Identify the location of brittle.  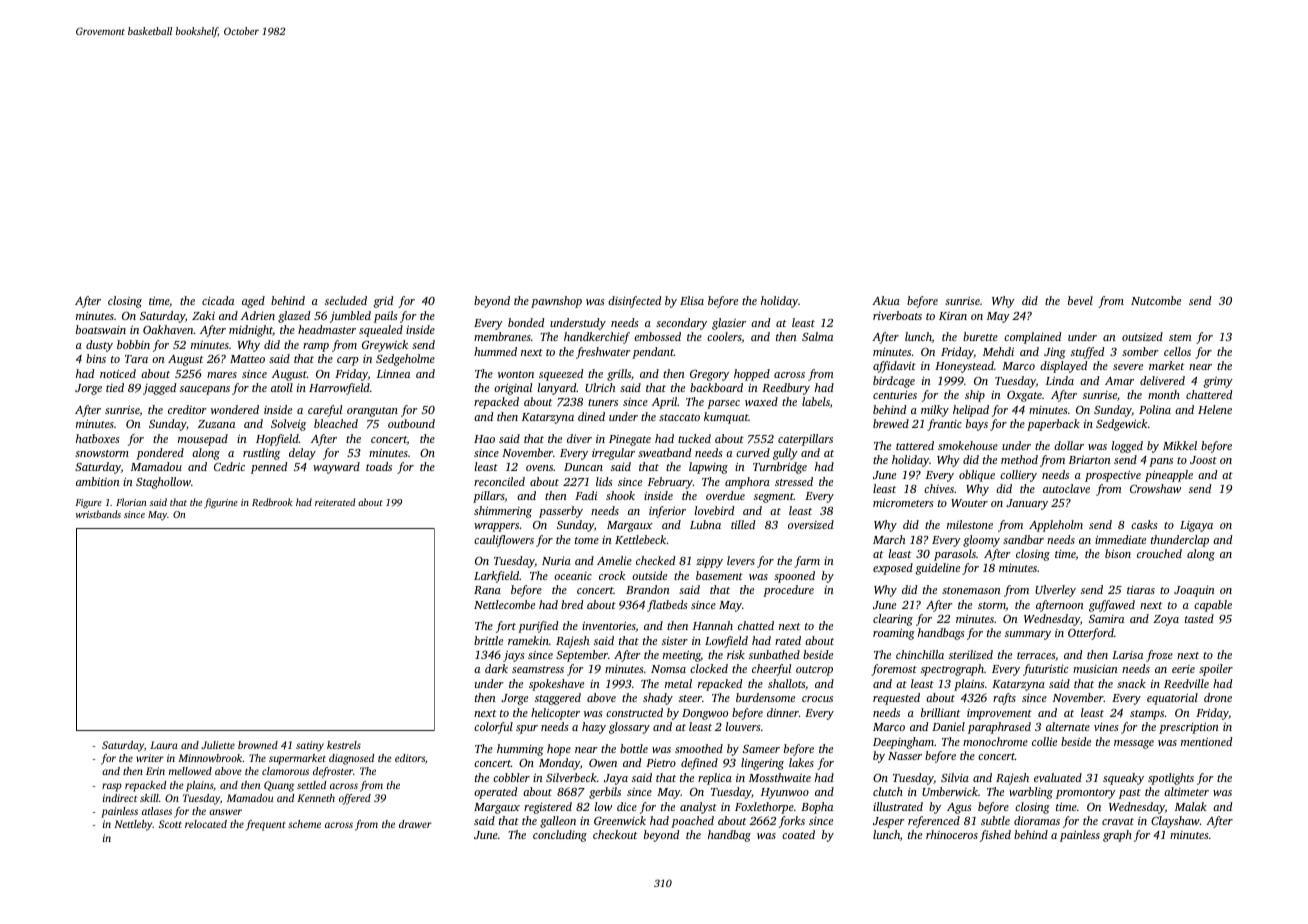
(488, 640).
